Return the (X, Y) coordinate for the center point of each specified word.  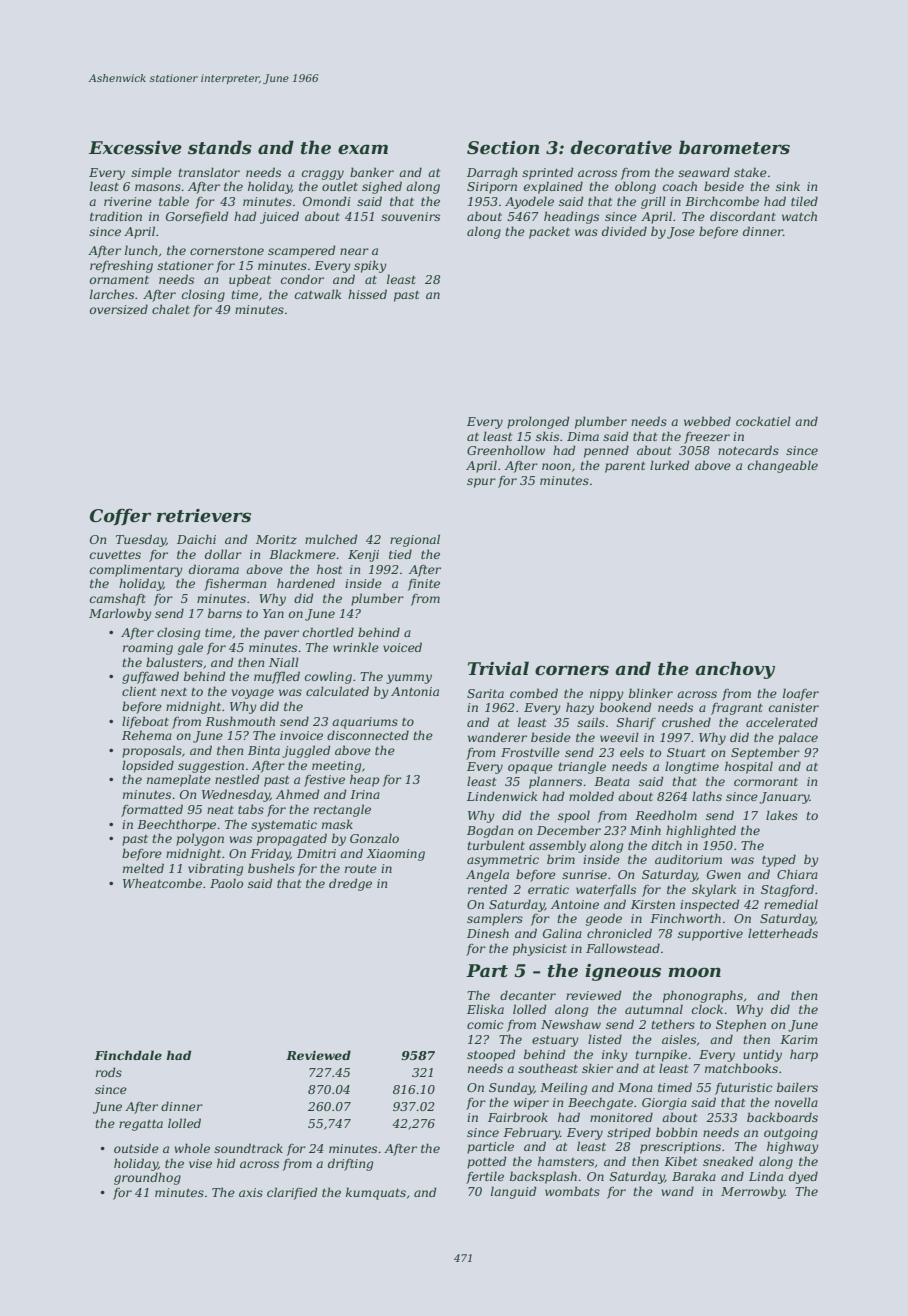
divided (624, 231)
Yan (273, 613)
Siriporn (492, 188)
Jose (681, 233)
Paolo (226, 883)
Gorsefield (197, 217)
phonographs (703, 996)
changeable (783, 466)
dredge (350, 884)
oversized (119, 309)
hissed (367, 294)
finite (424, 585)
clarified (292, 1193)
